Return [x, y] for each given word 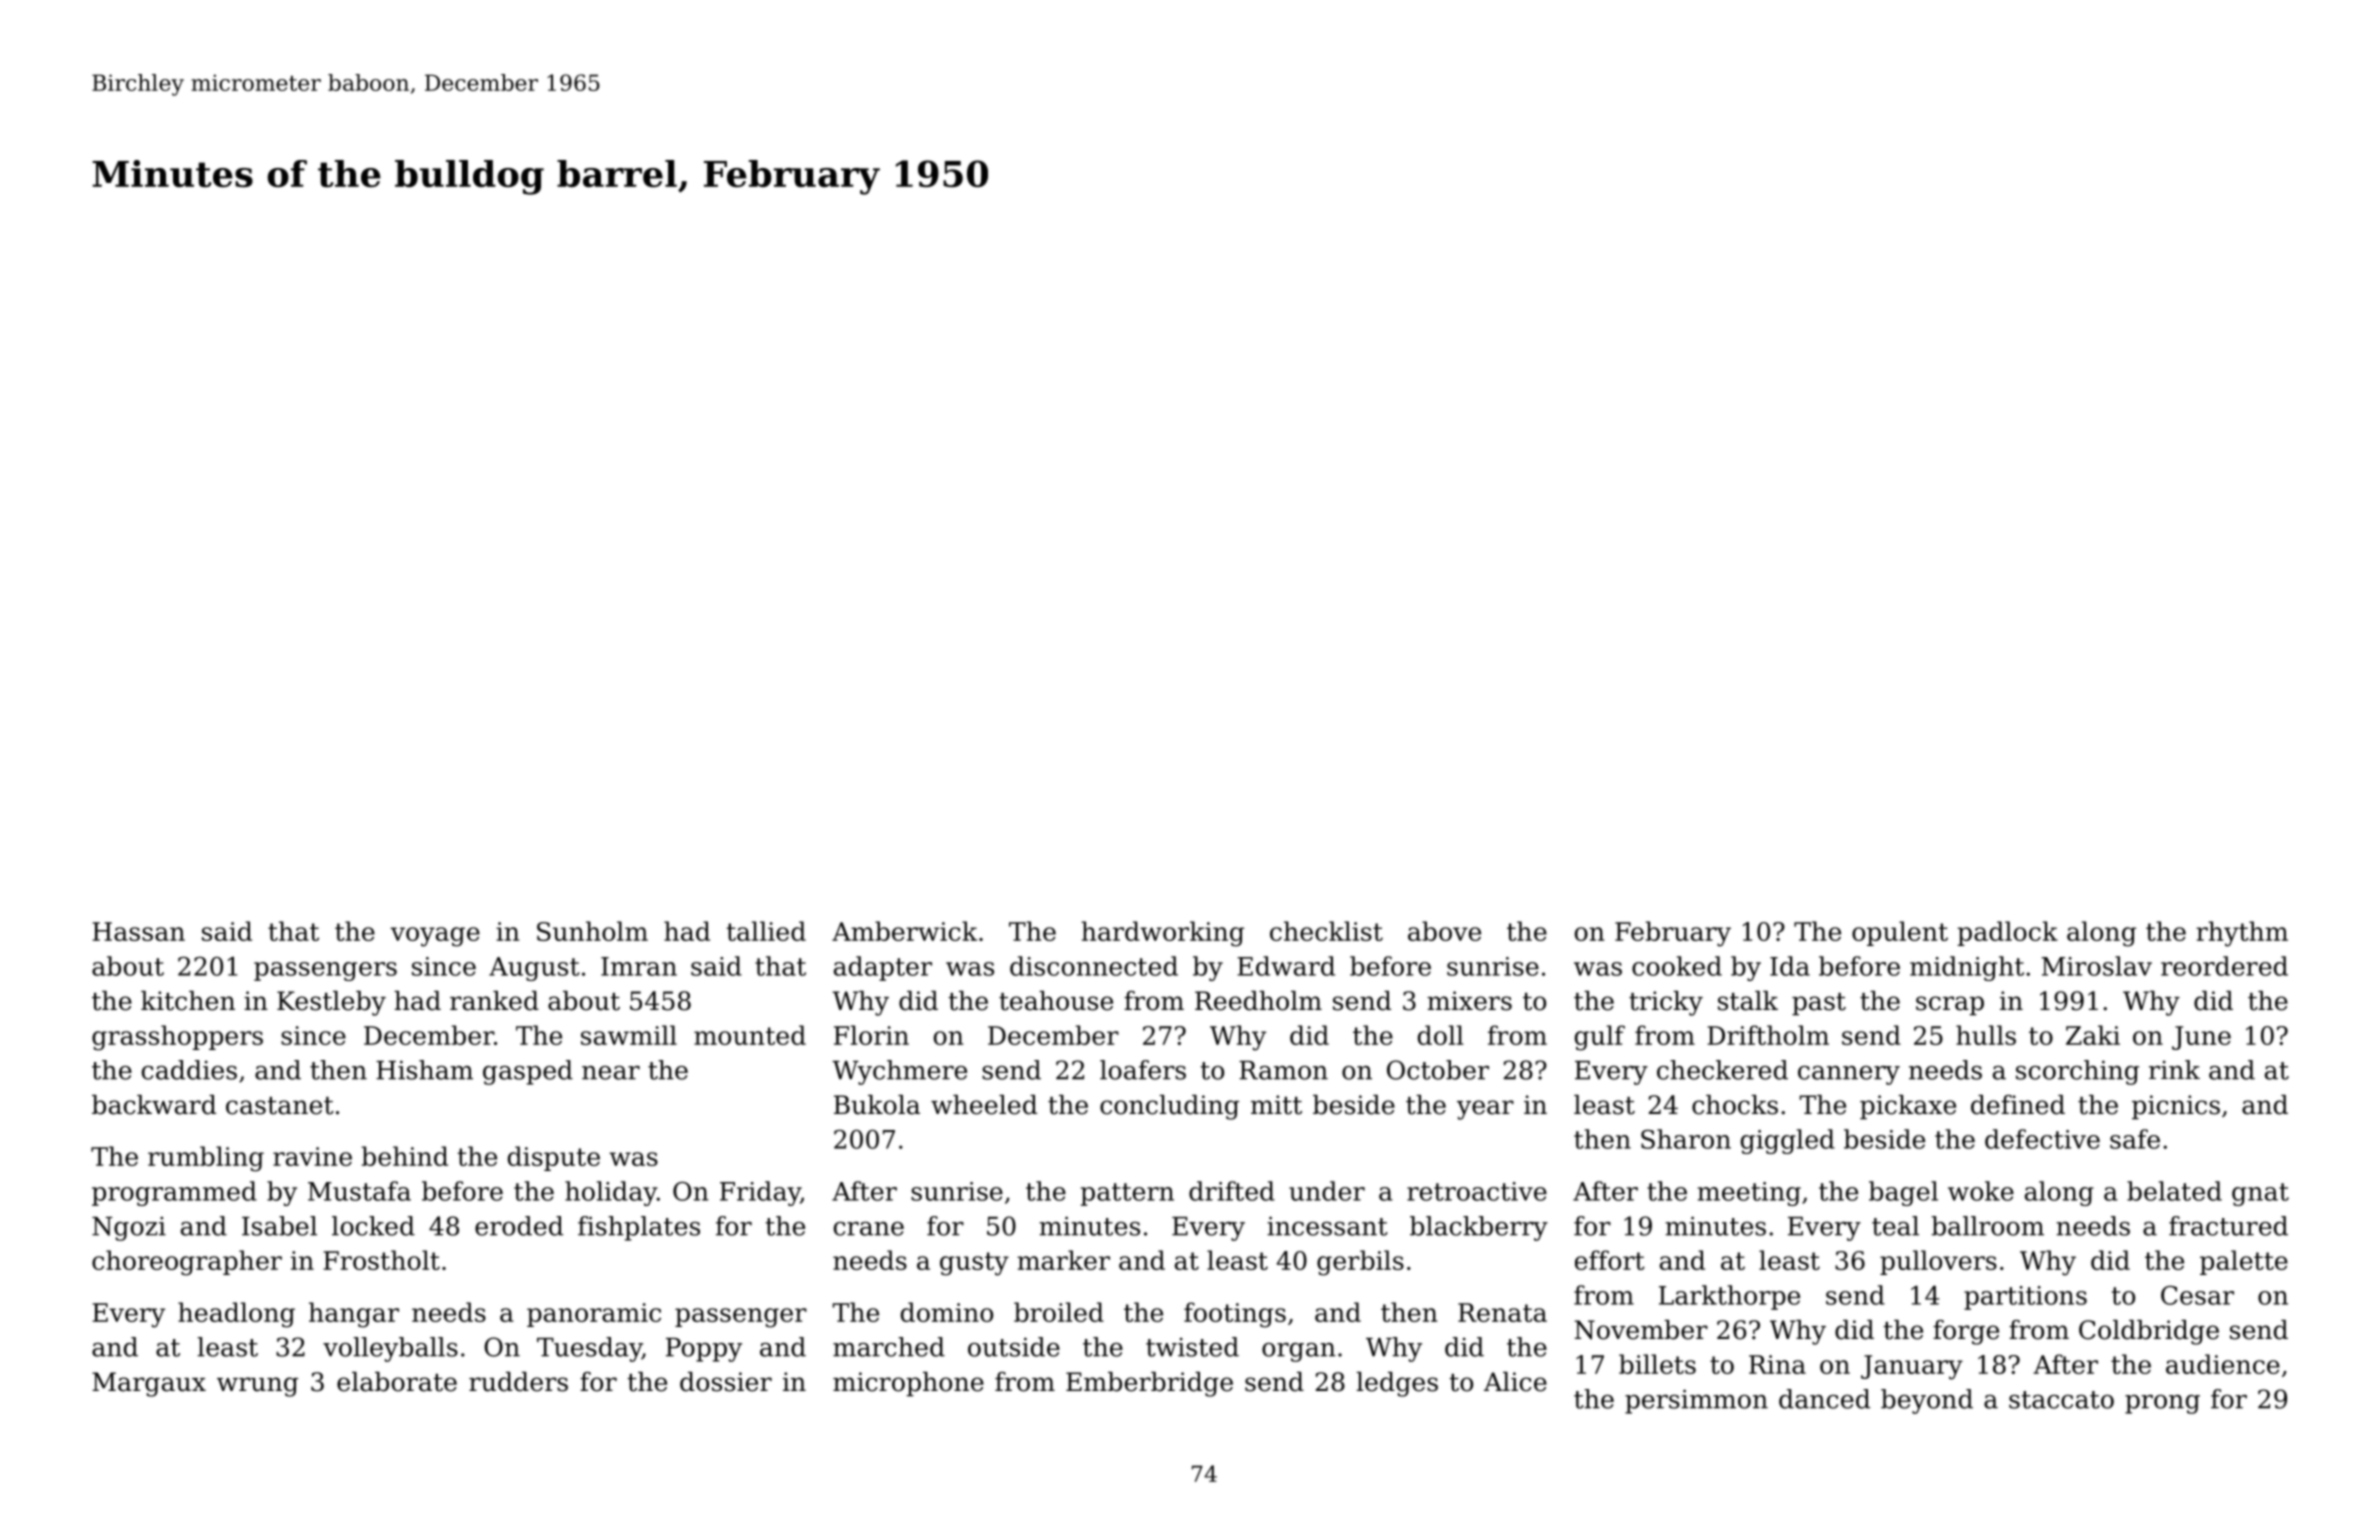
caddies [189, 1070]
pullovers [1938, 1262]
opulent [1900, 933]
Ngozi [129, 1228]
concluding [1169, 1107]
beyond [1927, 1401]
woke [1981, 1191]
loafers [1143, 1070]
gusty [974, 1264]
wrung [257, 1387]
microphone [908, 1384]
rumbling [206, 1159]
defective [2042, 1139]
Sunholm [592, 931]
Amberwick [904, 931]
